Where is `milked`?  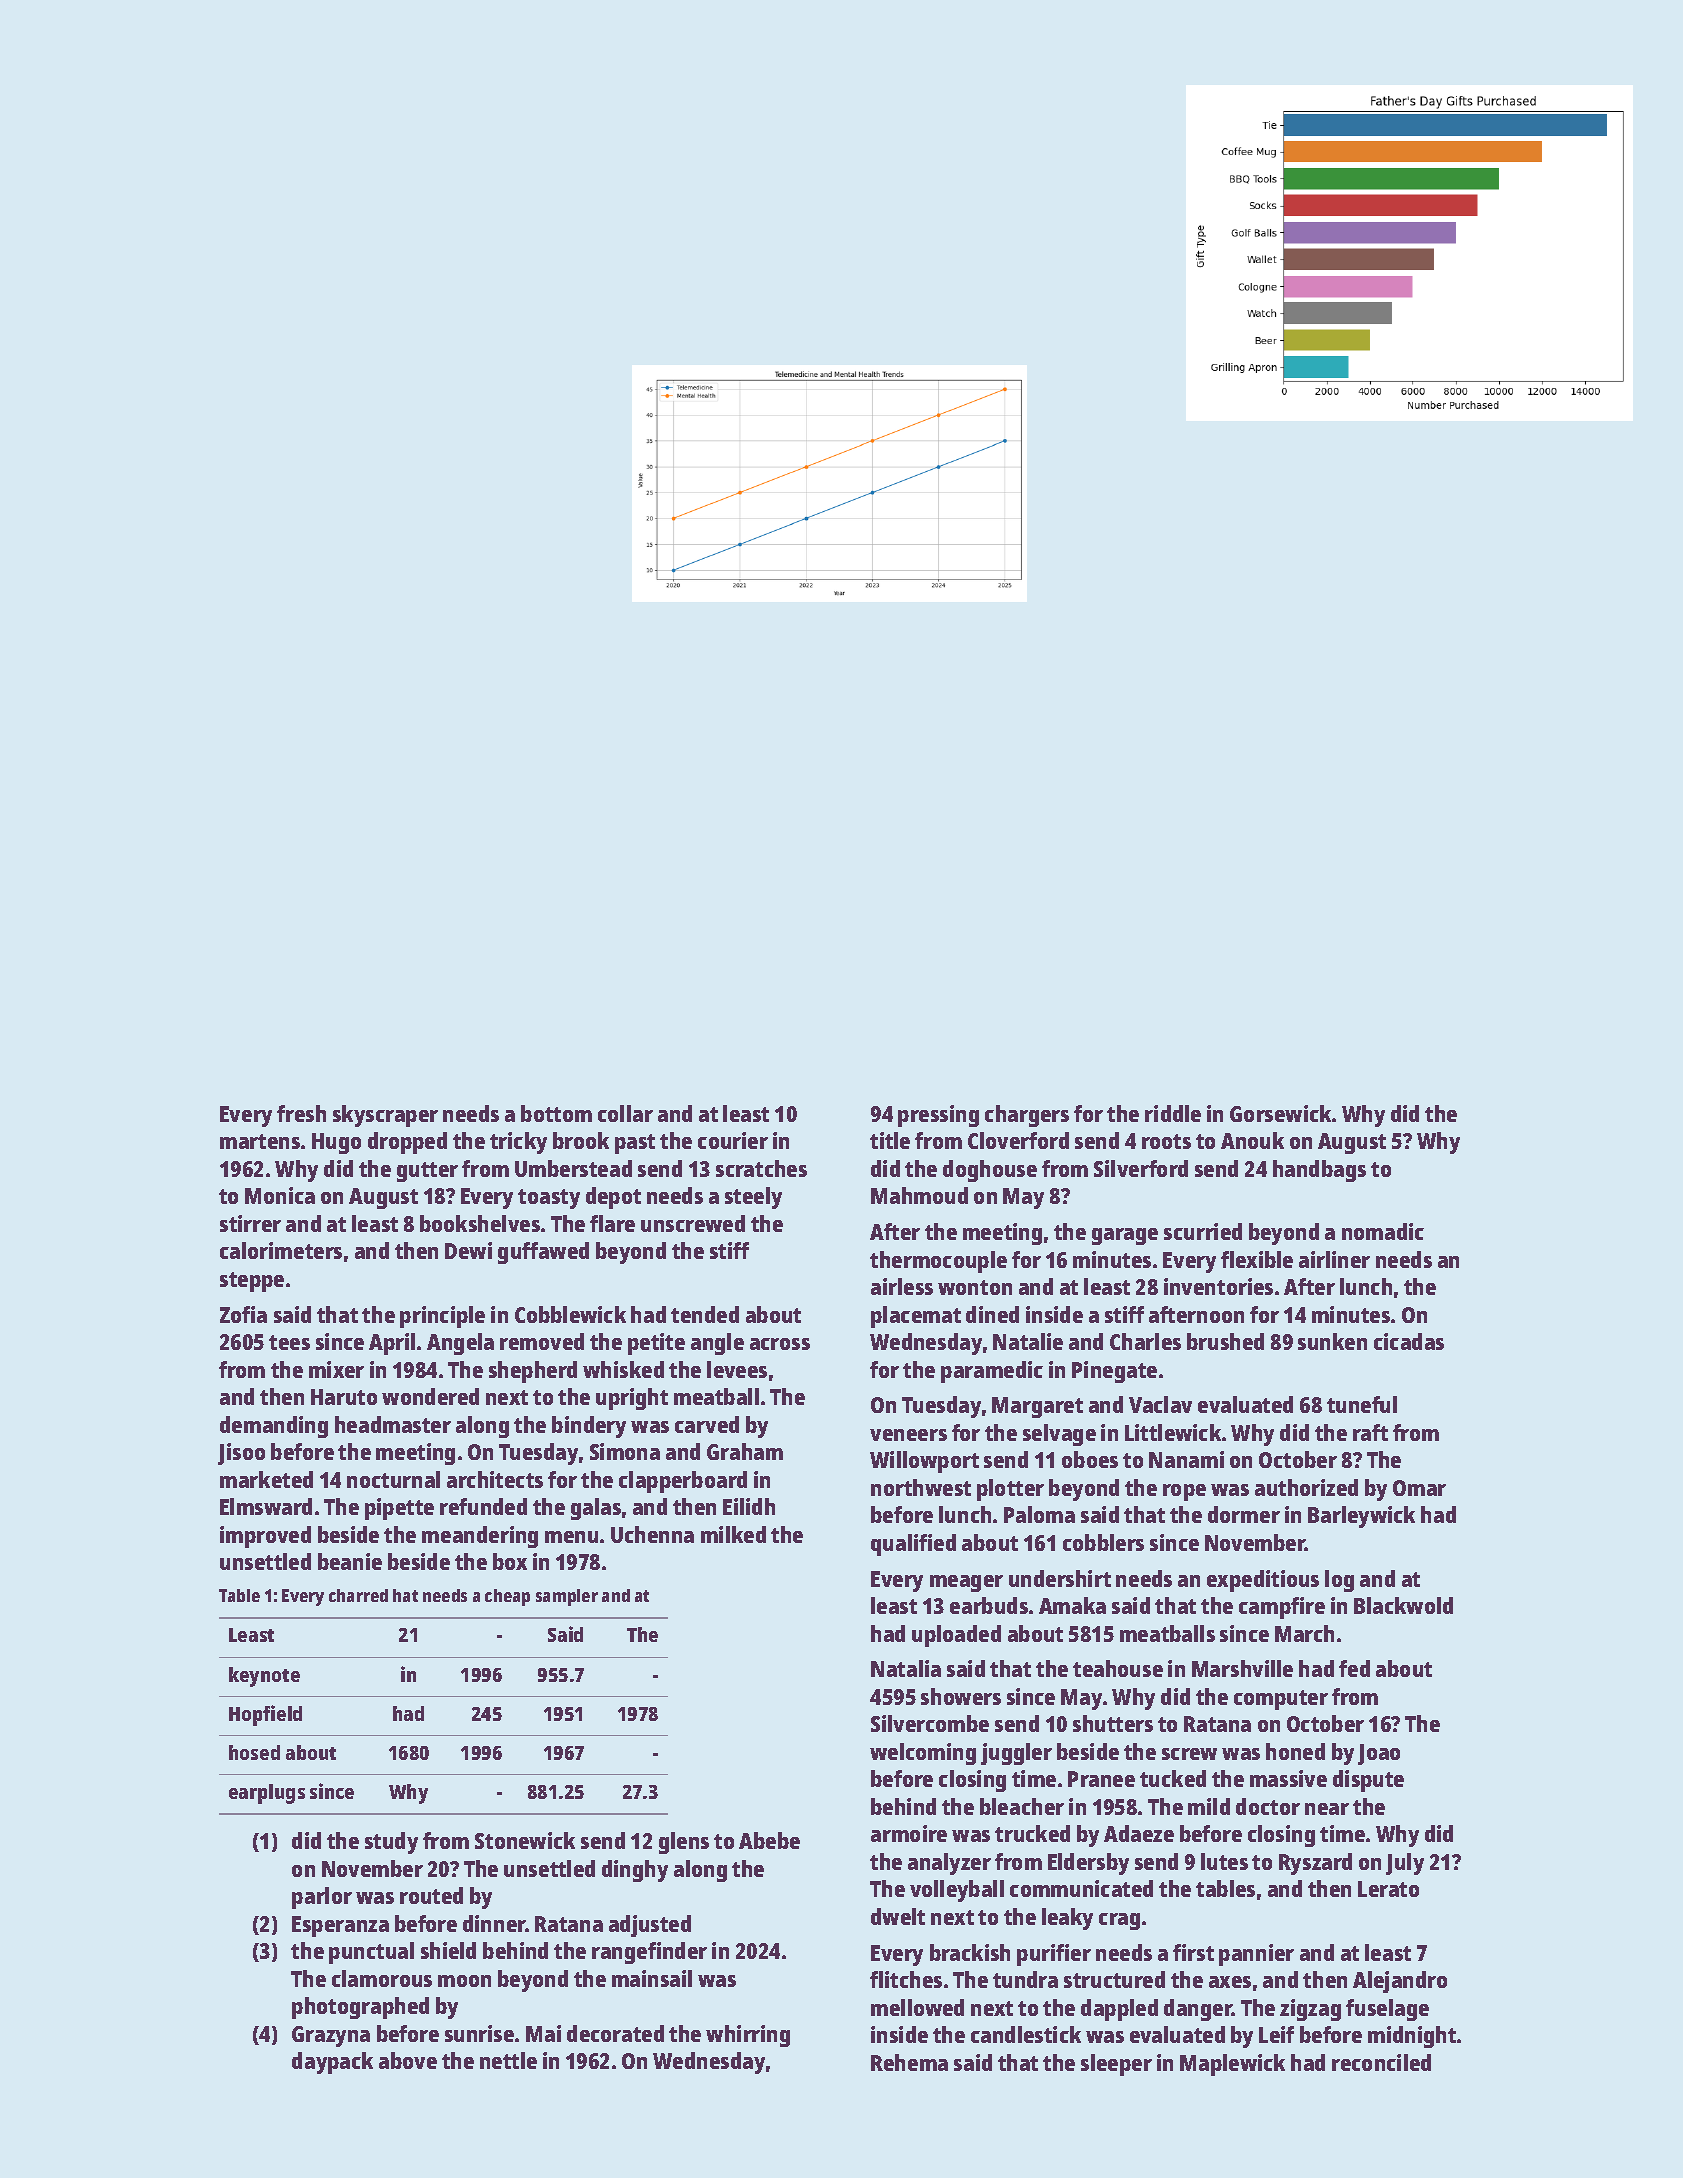
milked is located at coordinates (733, 1534).
